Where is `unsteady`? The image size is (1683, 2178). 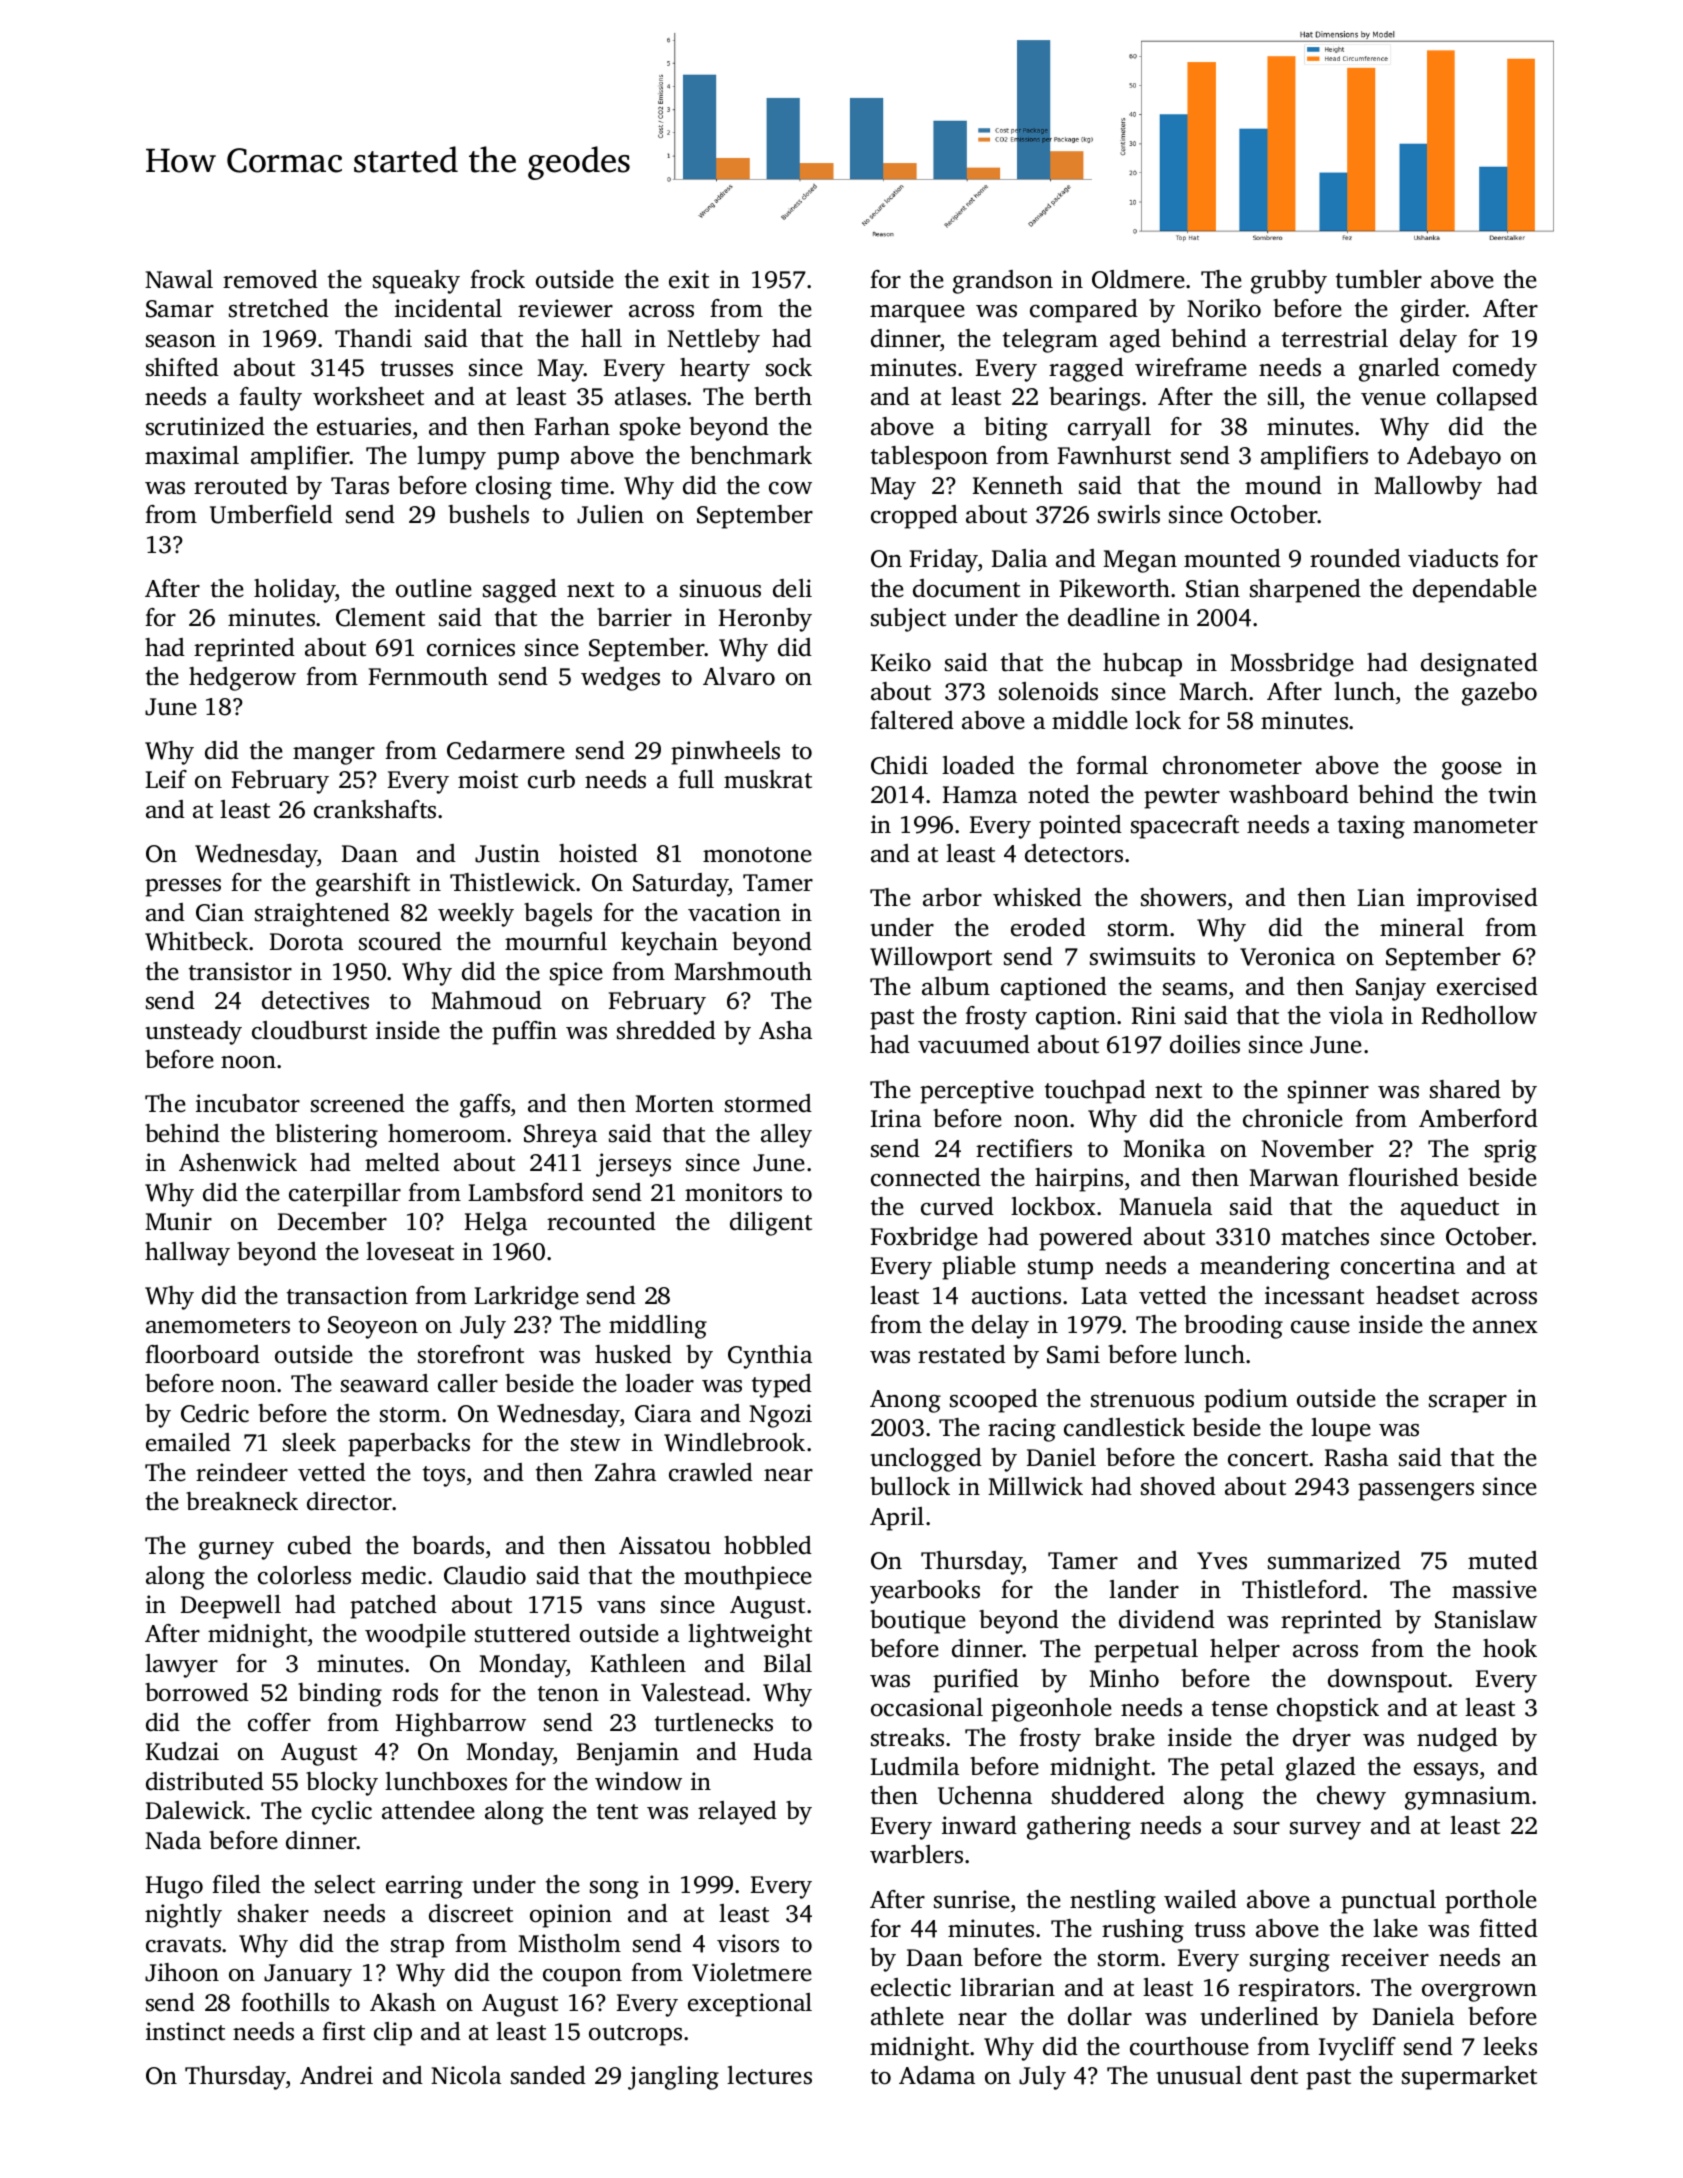
unsteady is located at coordinates (193, 1033).
